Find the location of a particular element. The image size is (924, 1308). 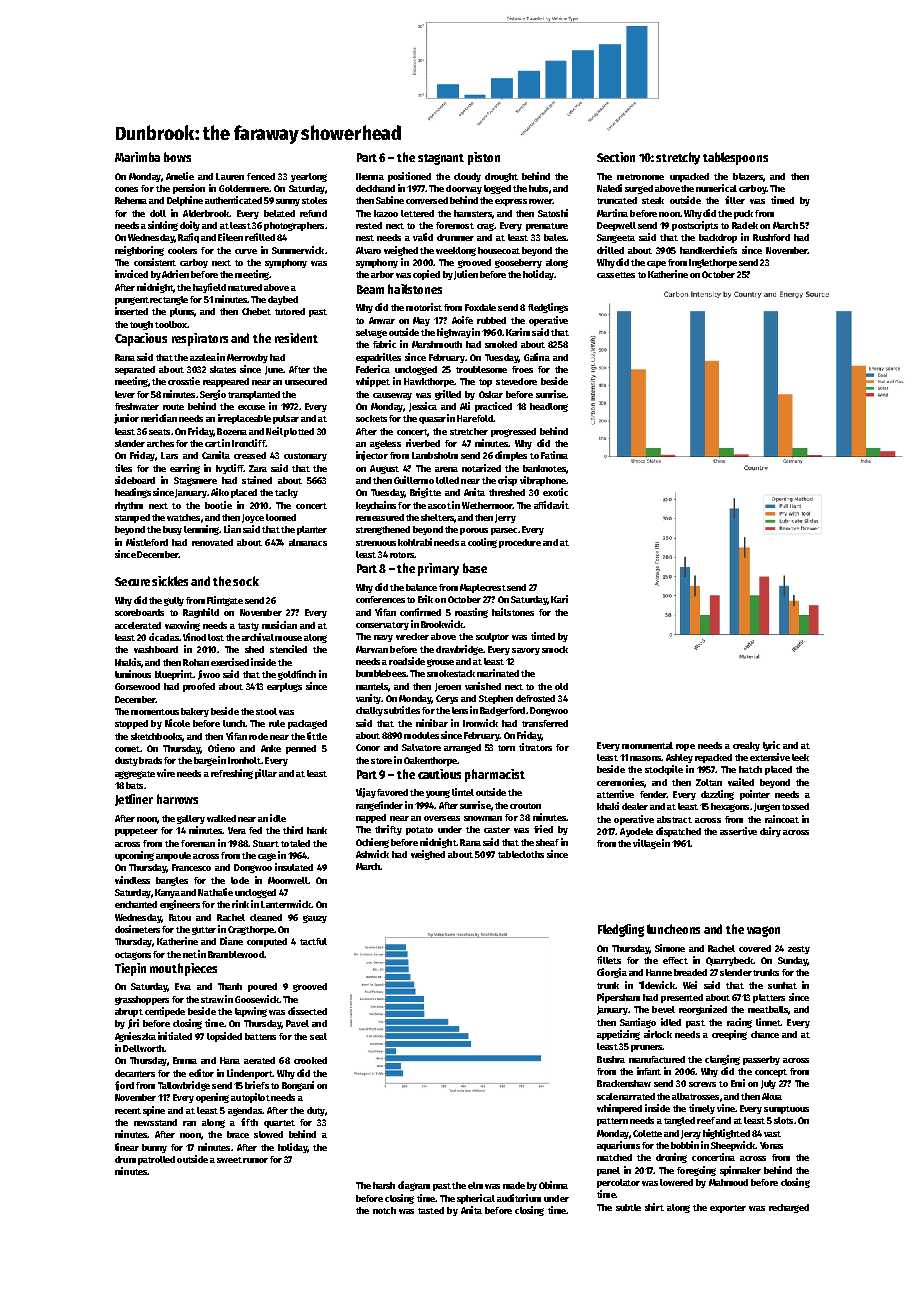

piston is located at coordinates (484, 158).
